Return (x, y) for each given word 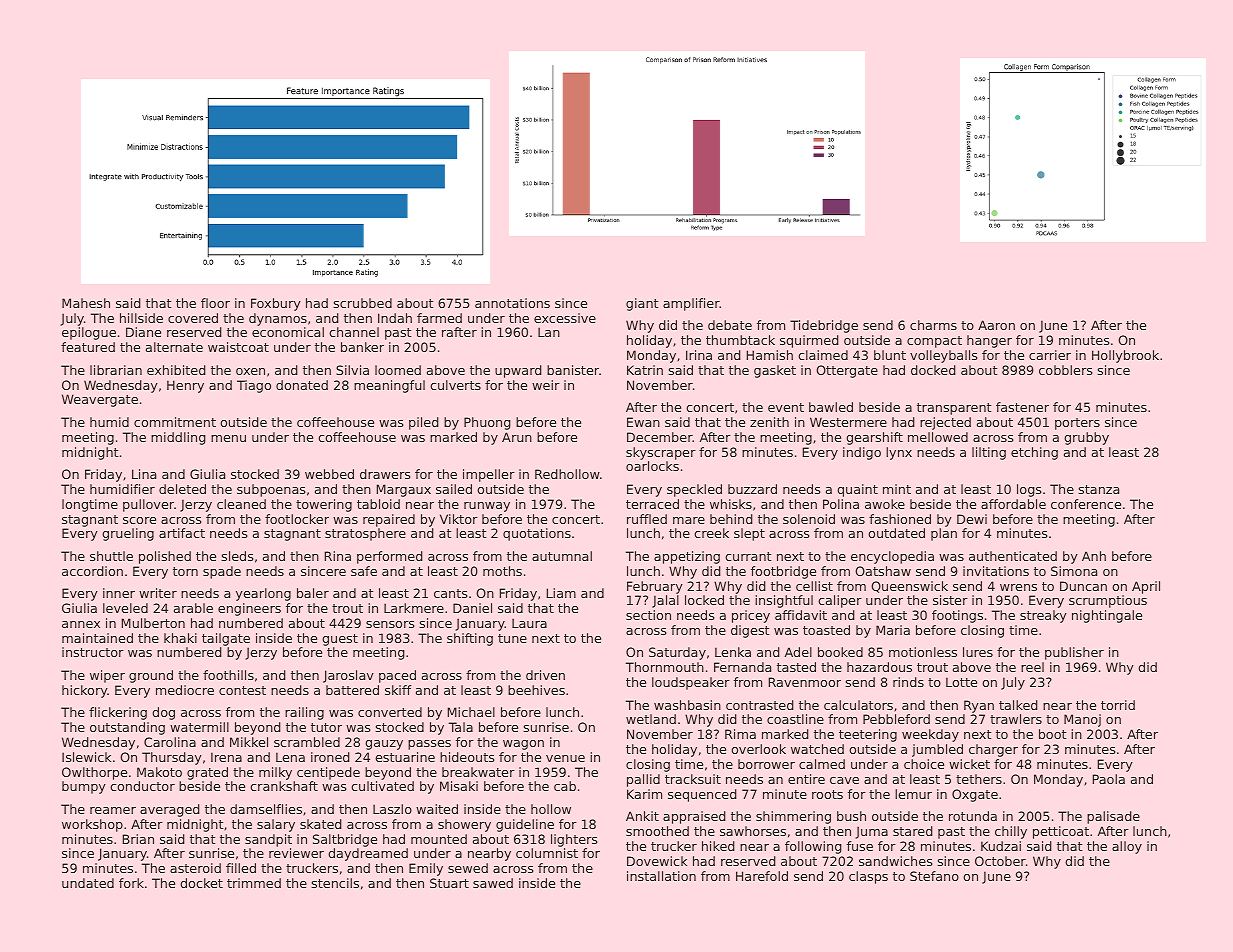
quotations (537, 534)
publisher (1074, 653)
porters (1077, 424)
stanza (1099, 489)
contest (242, 690)
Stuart (449, 883)
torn (185, 571)
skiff (398, 690)
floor (215, 303)
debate (730, 325)
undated (88, 883)
